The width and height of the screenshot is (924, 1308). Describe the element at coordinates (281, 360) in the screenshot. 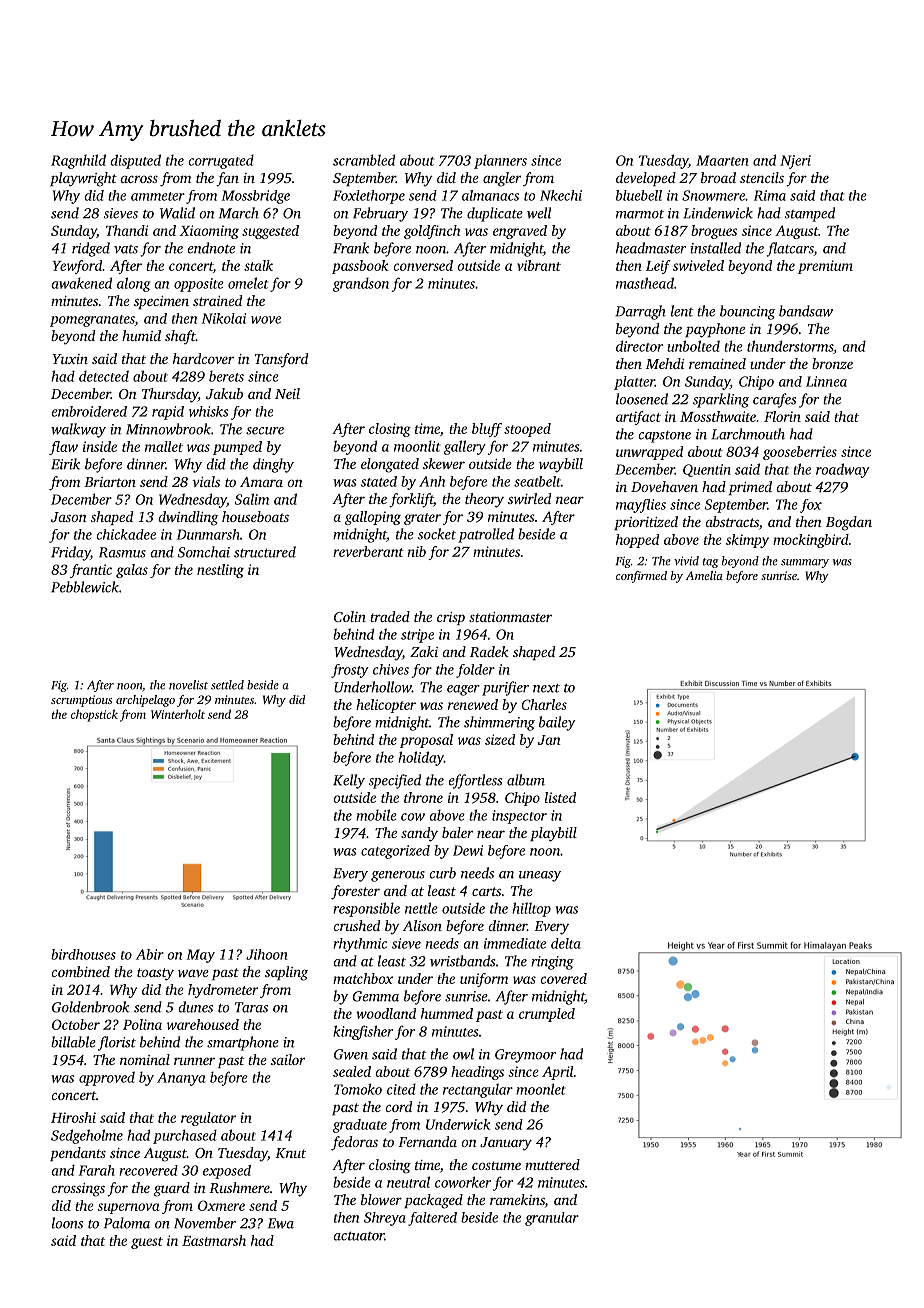

I see `Tansford` at that location.
